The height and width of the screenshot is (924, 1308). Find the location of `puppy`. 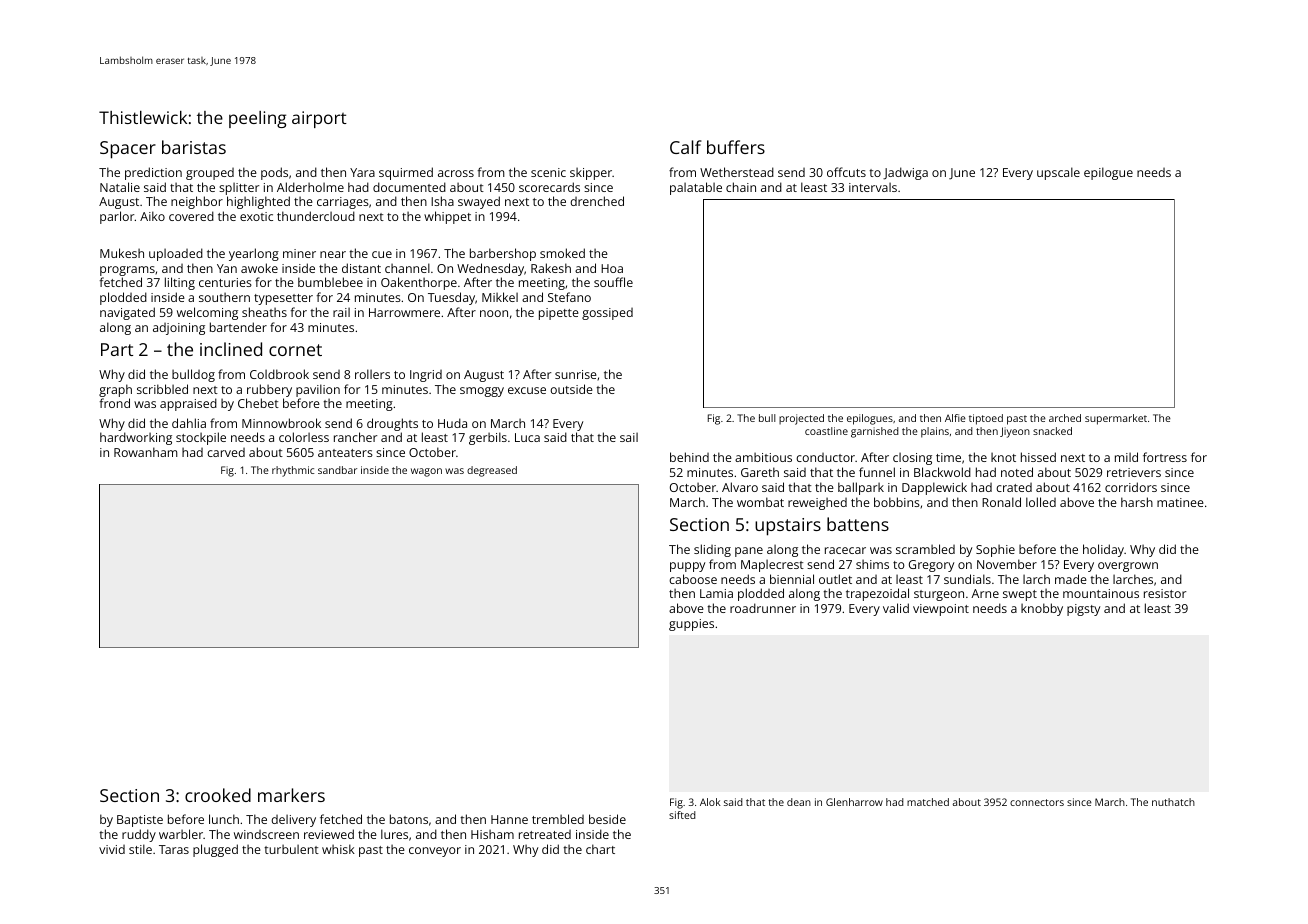

puppy is located at coordinates (687, 567).
